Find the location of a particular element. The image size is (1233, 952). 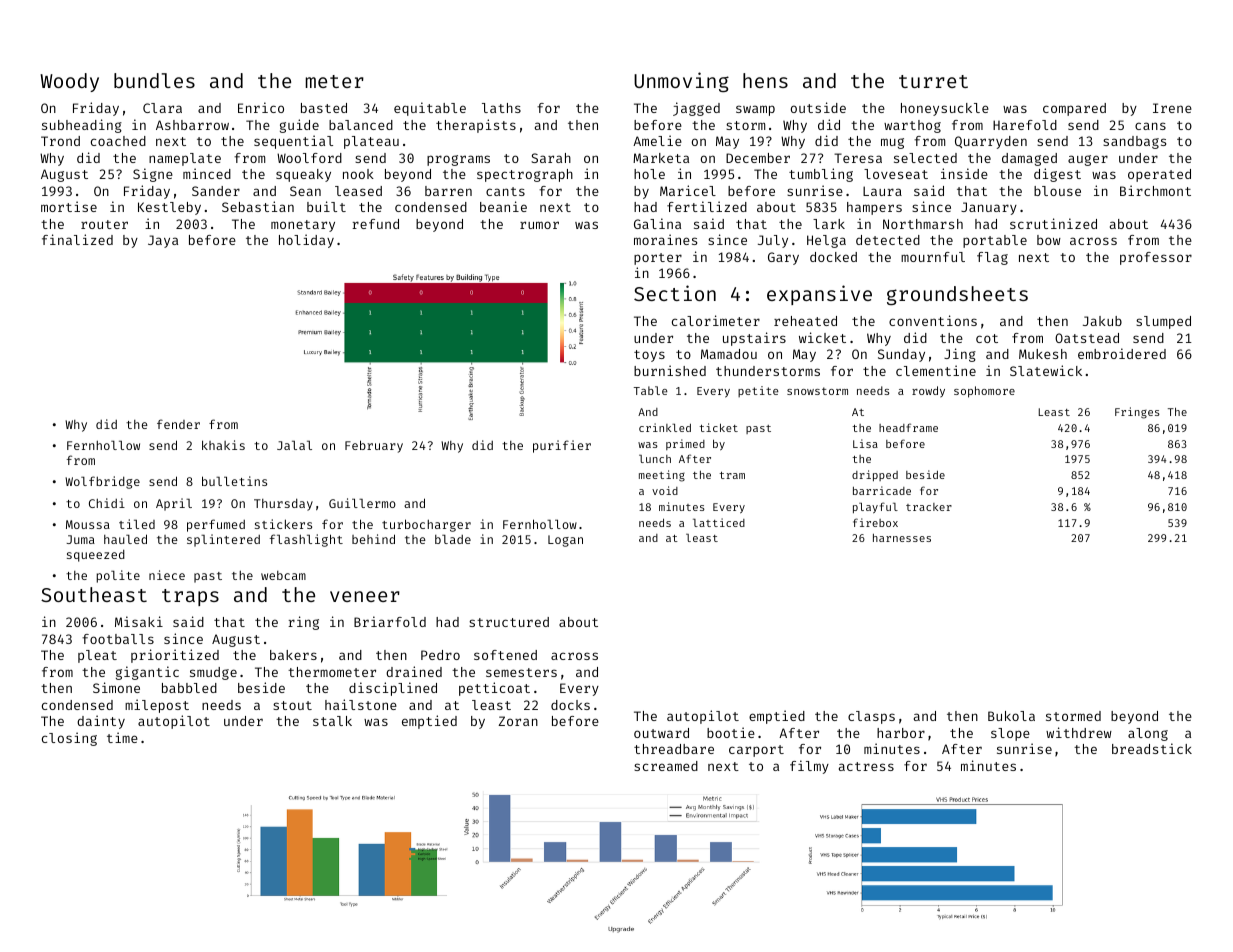

Jing is located at coordinates (960, 355).
